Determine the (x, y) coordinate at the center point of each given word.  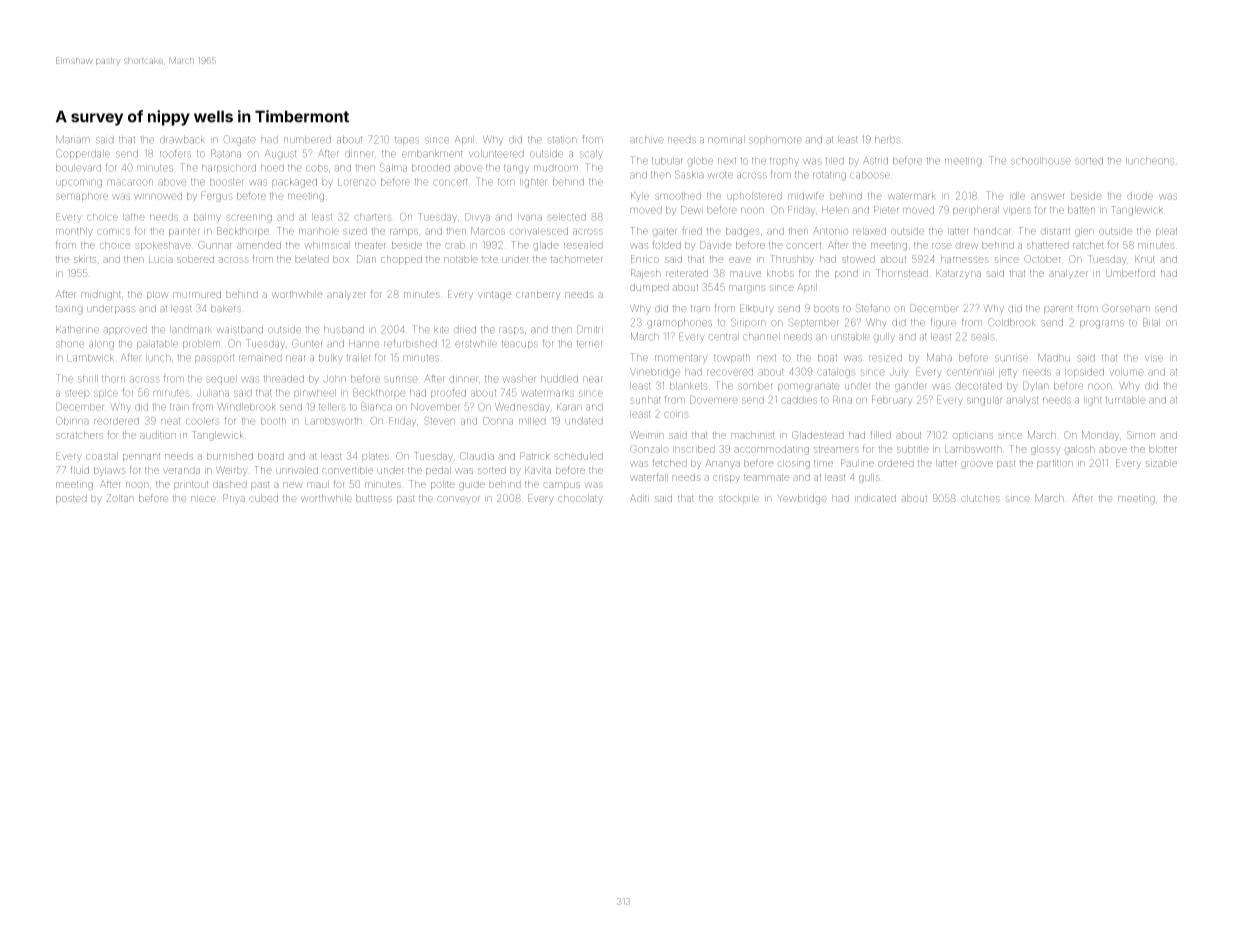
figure (943, 323)
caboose (870, 175)
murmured (197, 294)
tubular (667, 161)
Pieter (886, 210)
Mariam (73, 140)
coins (676, 414)
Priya (234, 499)
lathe (134, 217)
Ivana (530, 217)
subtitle (913, 449)
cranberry (538, 295)
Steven (439, 421)
